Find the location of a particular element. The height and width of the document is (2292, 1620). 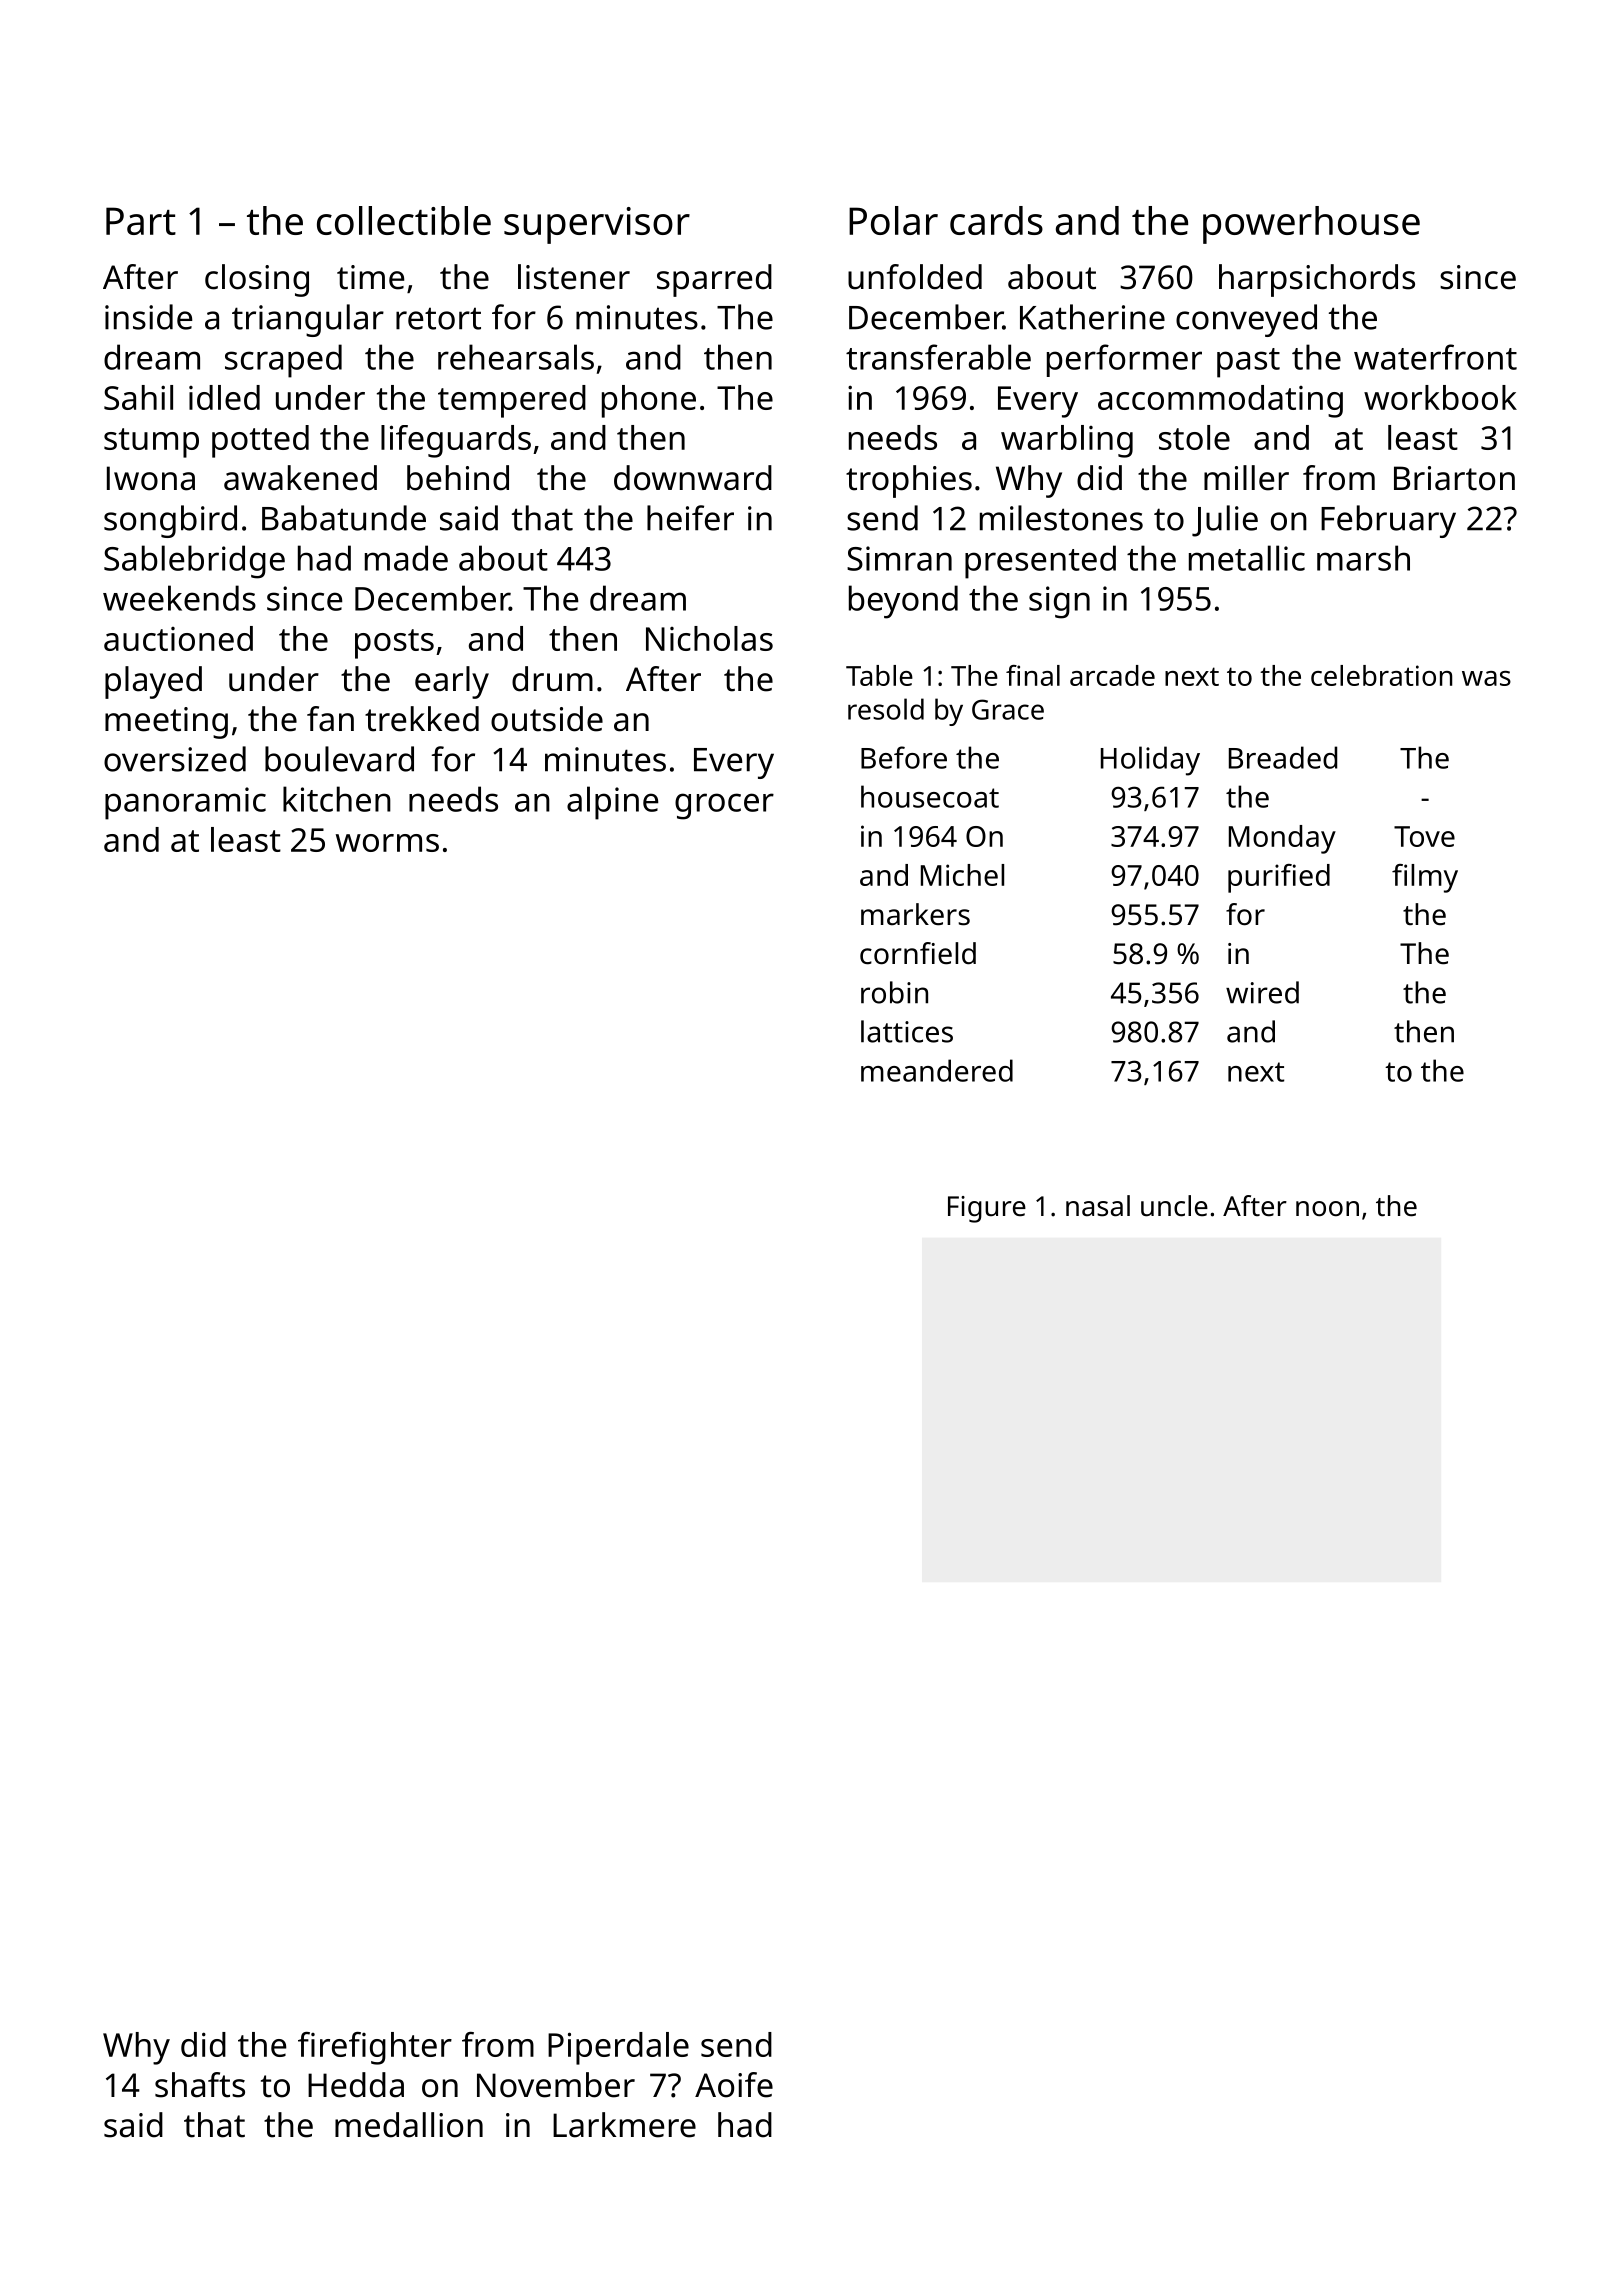

Aoife is located at coordinates (734, 2085).
